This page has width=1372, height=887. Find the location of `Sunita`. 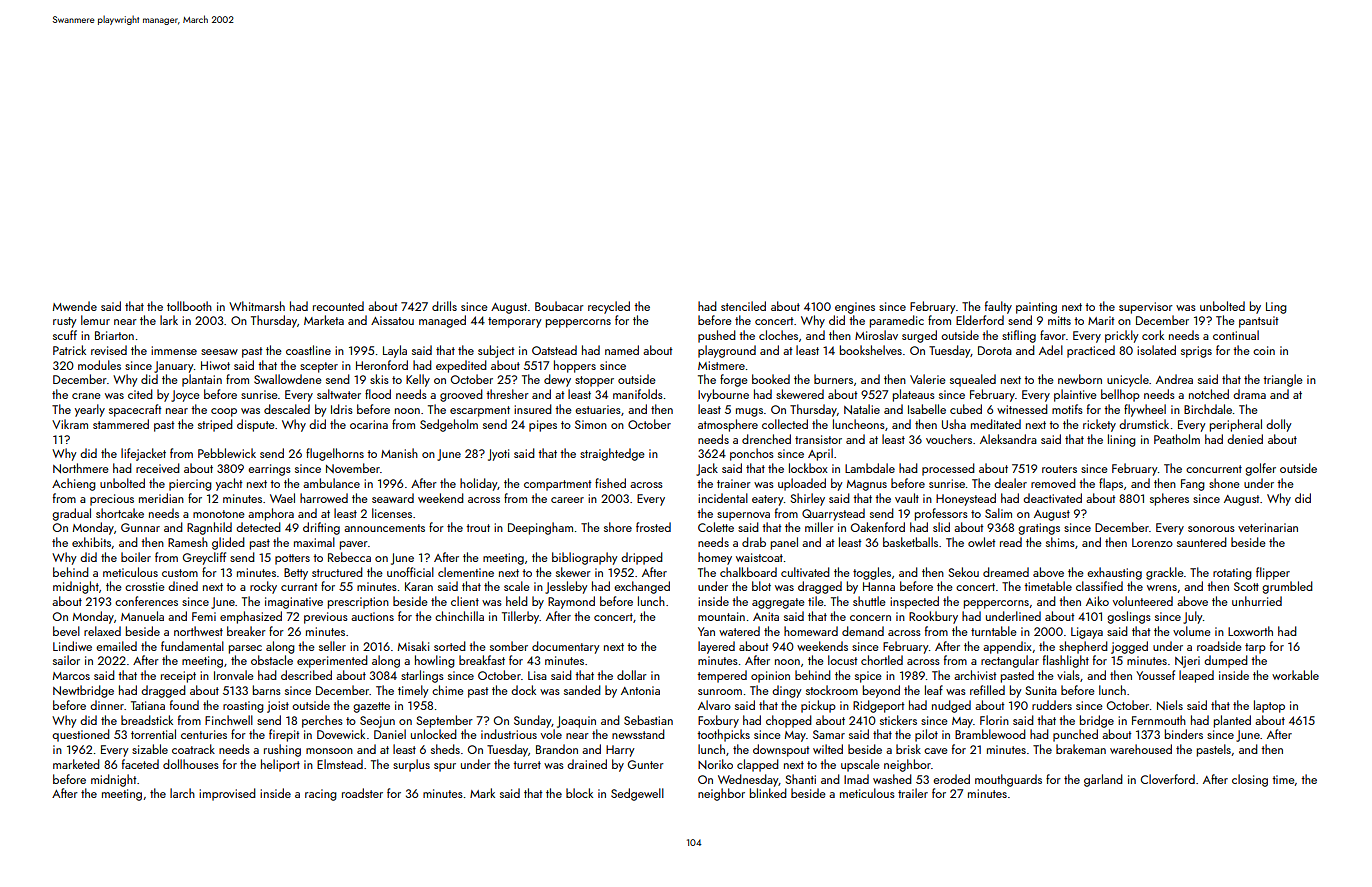

Sunita is located at coordinates (1041, 690).
